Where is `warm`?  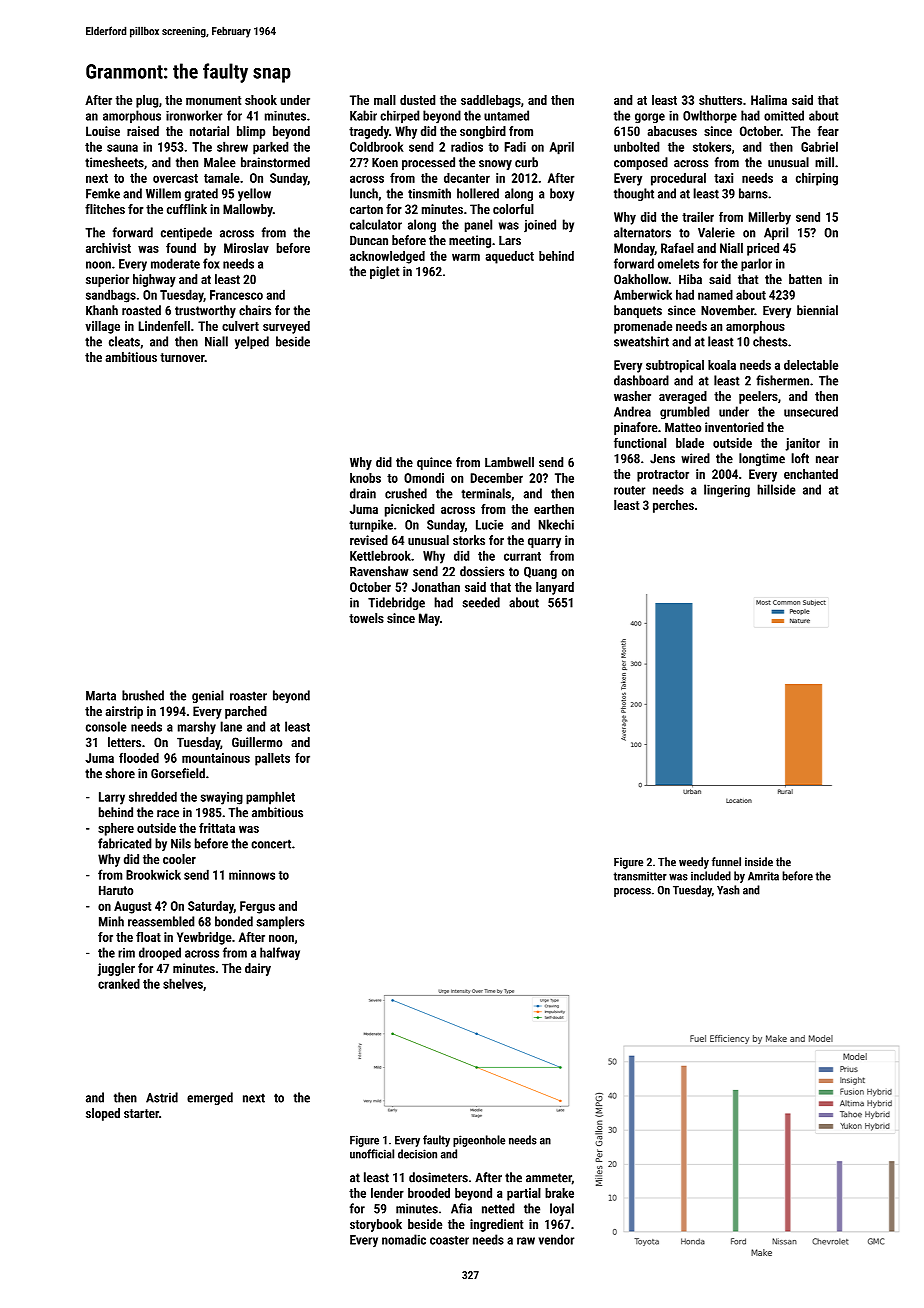 warm is located at coordinates (466, 257).
